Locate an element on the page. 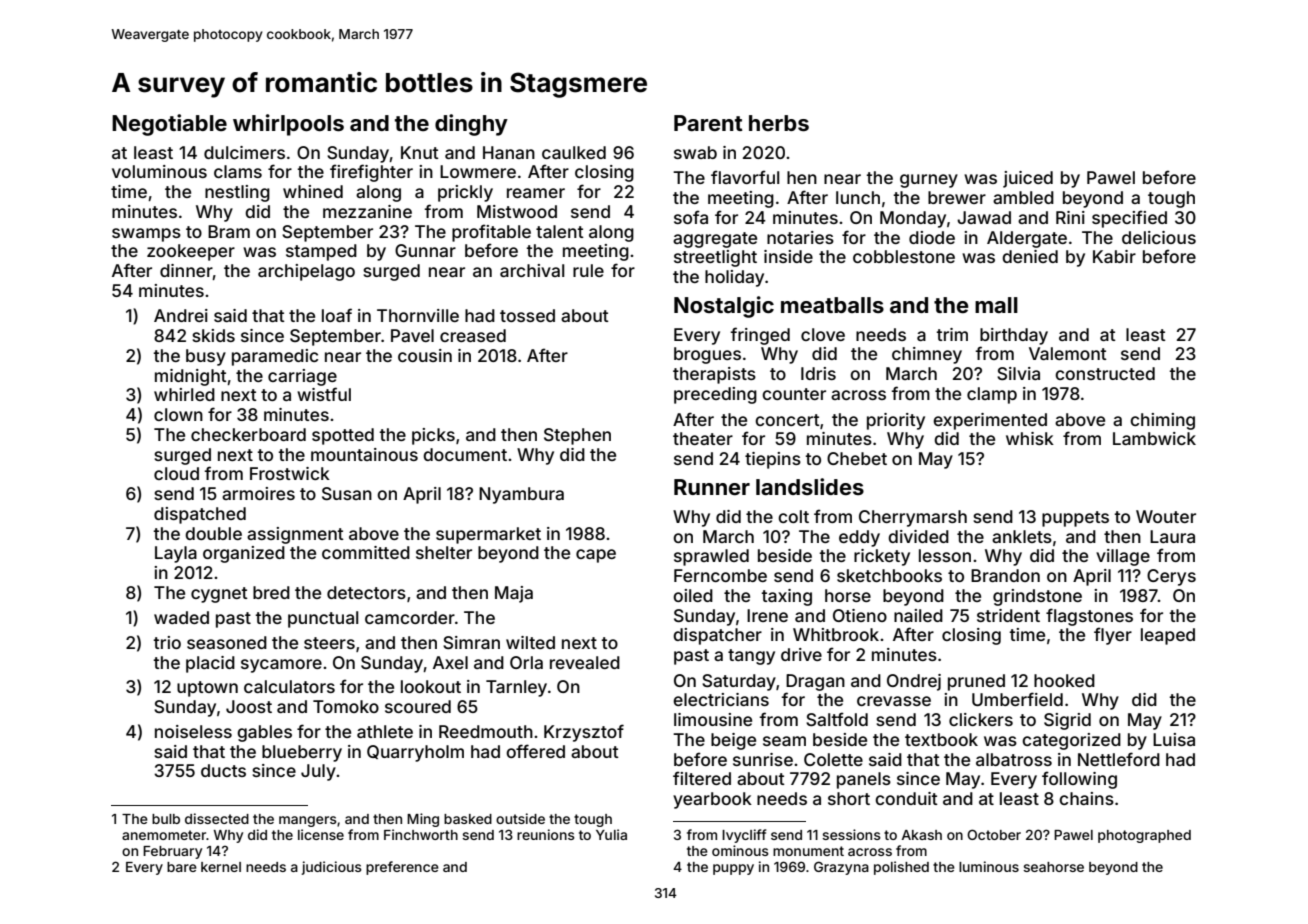  wistful is located at coordinates (324, 394).
